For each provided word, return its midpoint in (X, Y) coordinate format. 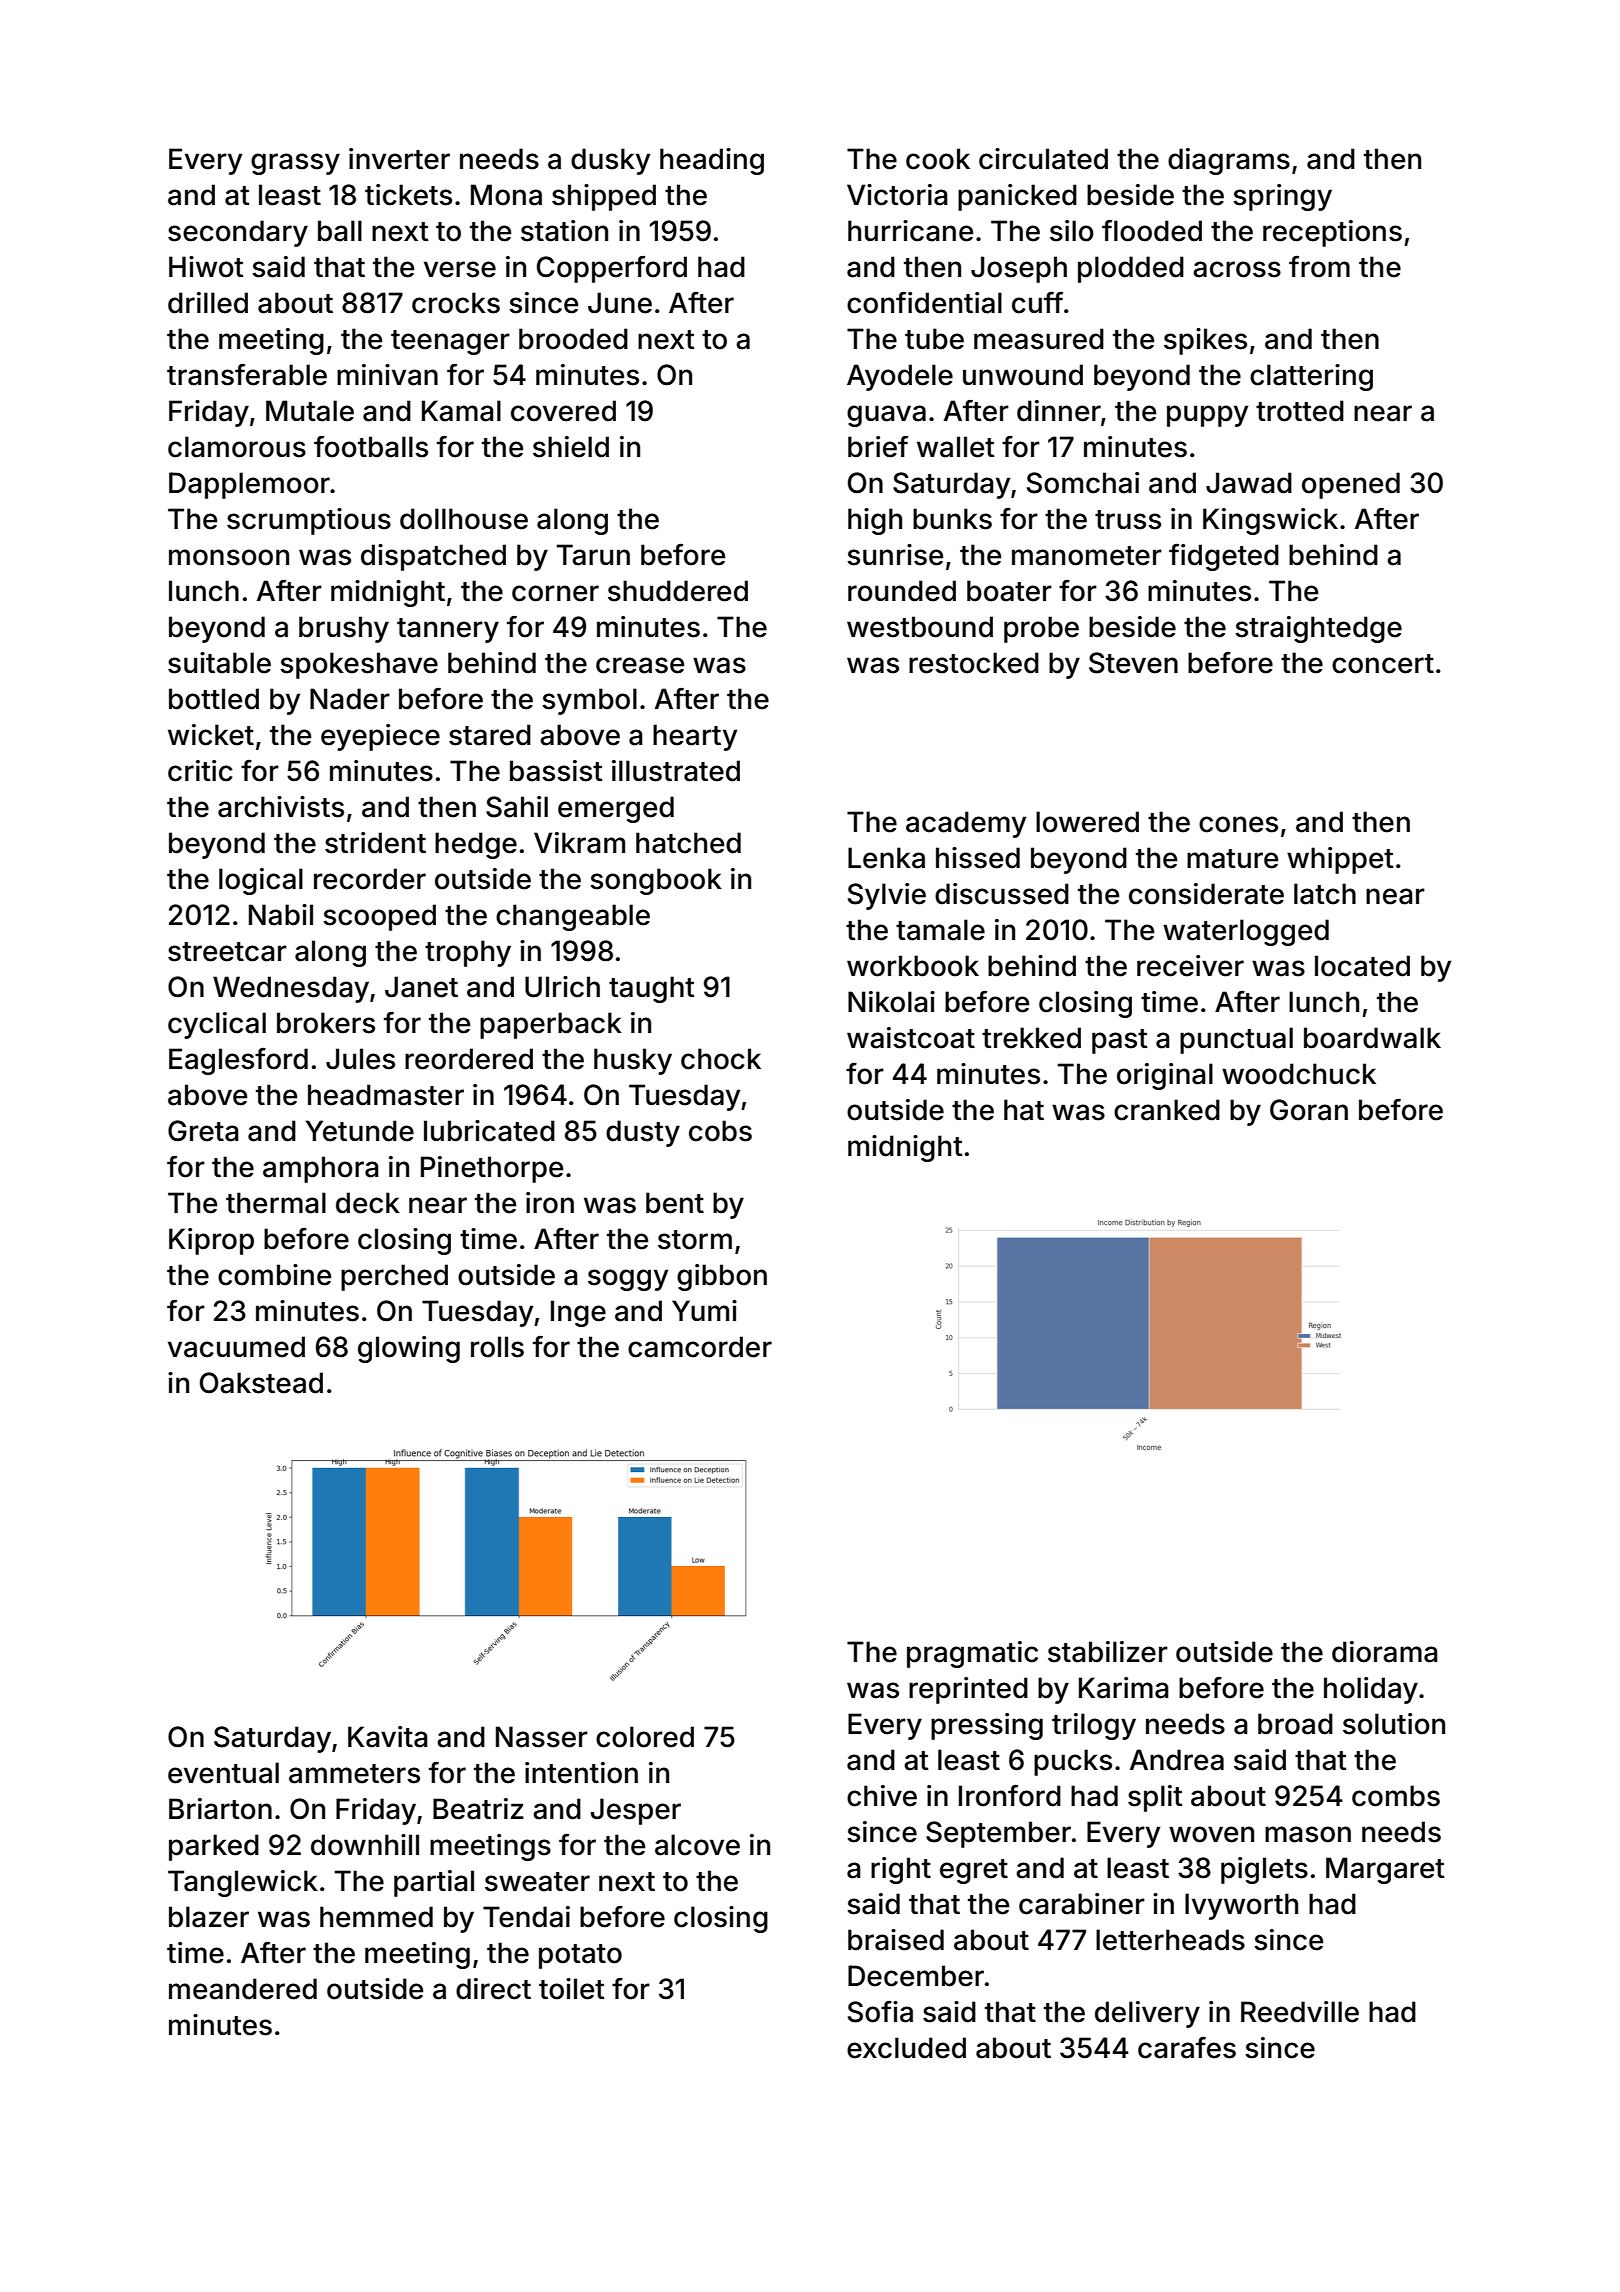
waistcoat (911, 1038)
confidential (924, 303)
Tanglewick (243, 1883)
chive (882, 1796)
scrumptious (309, 521)
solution (1394, 1724)
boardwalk (1372, 1038)
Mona (506, 195)
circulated (1043, 159)
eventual (223, 1773)
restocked (974, 663)
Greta (203, 1131)
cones (1238, 824)
